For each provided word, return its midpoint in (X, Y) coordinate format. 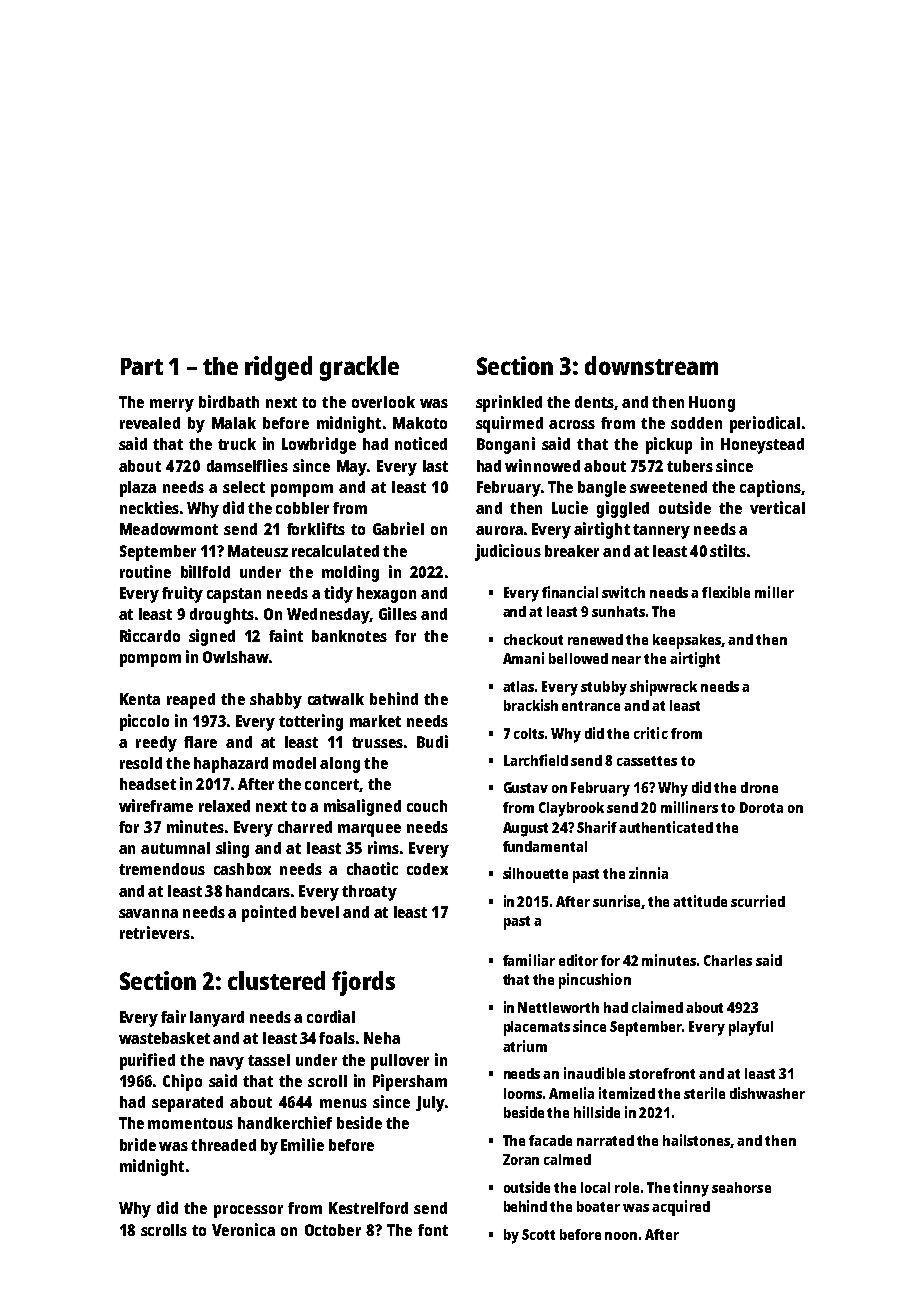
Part (142, 366)
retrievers (155, 932)
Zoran (521, 1159)
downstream (651, 365)
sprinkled (509, 403)
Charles (728, 960)
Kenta (140, 699)
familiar (529, 960)
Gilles (398, 613)
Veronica (243, 1229)
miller (774, 592)
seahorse (741, 1187)
